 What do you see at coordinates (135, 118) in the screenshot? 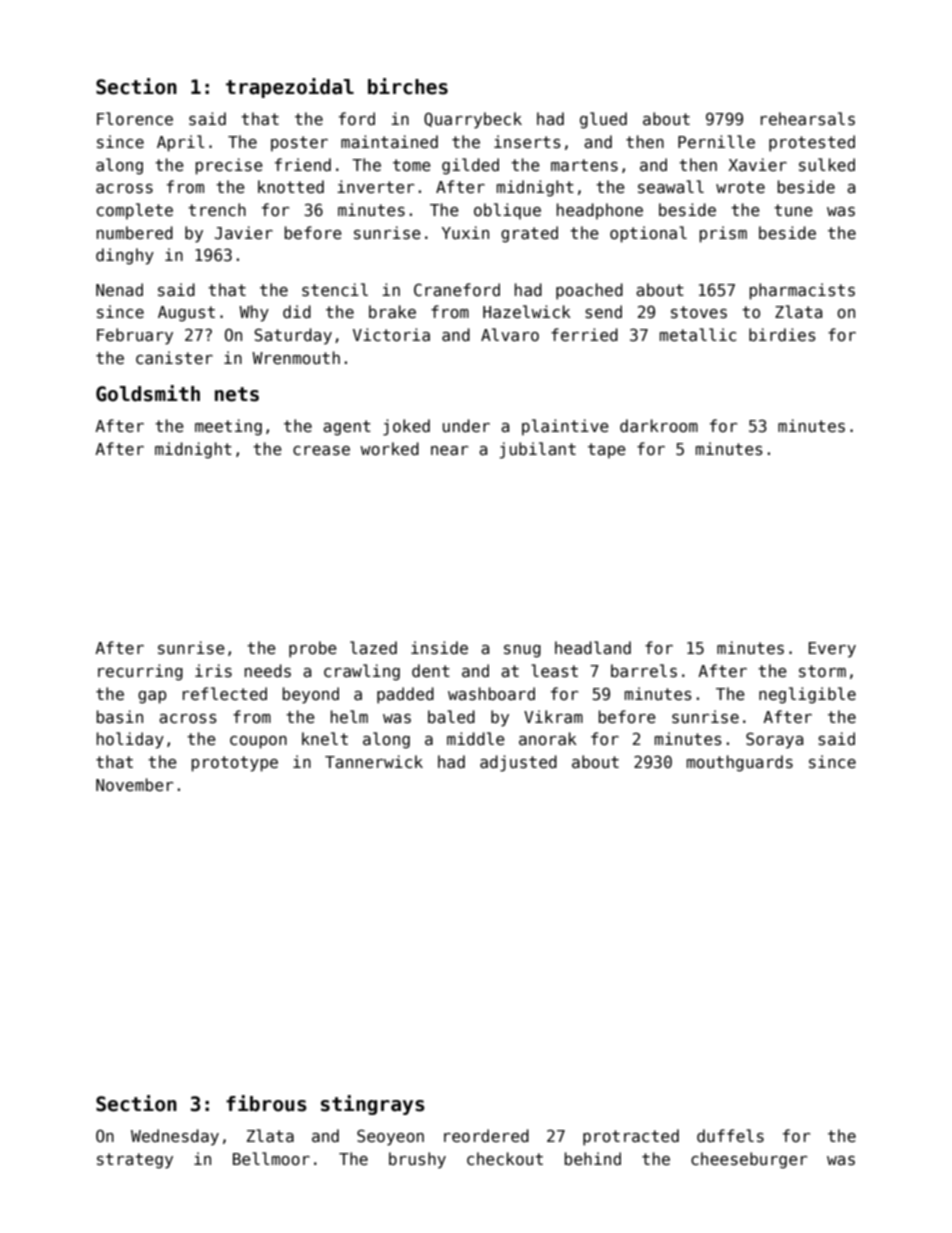
I see `Florence` at bounding box center [135, 118].
